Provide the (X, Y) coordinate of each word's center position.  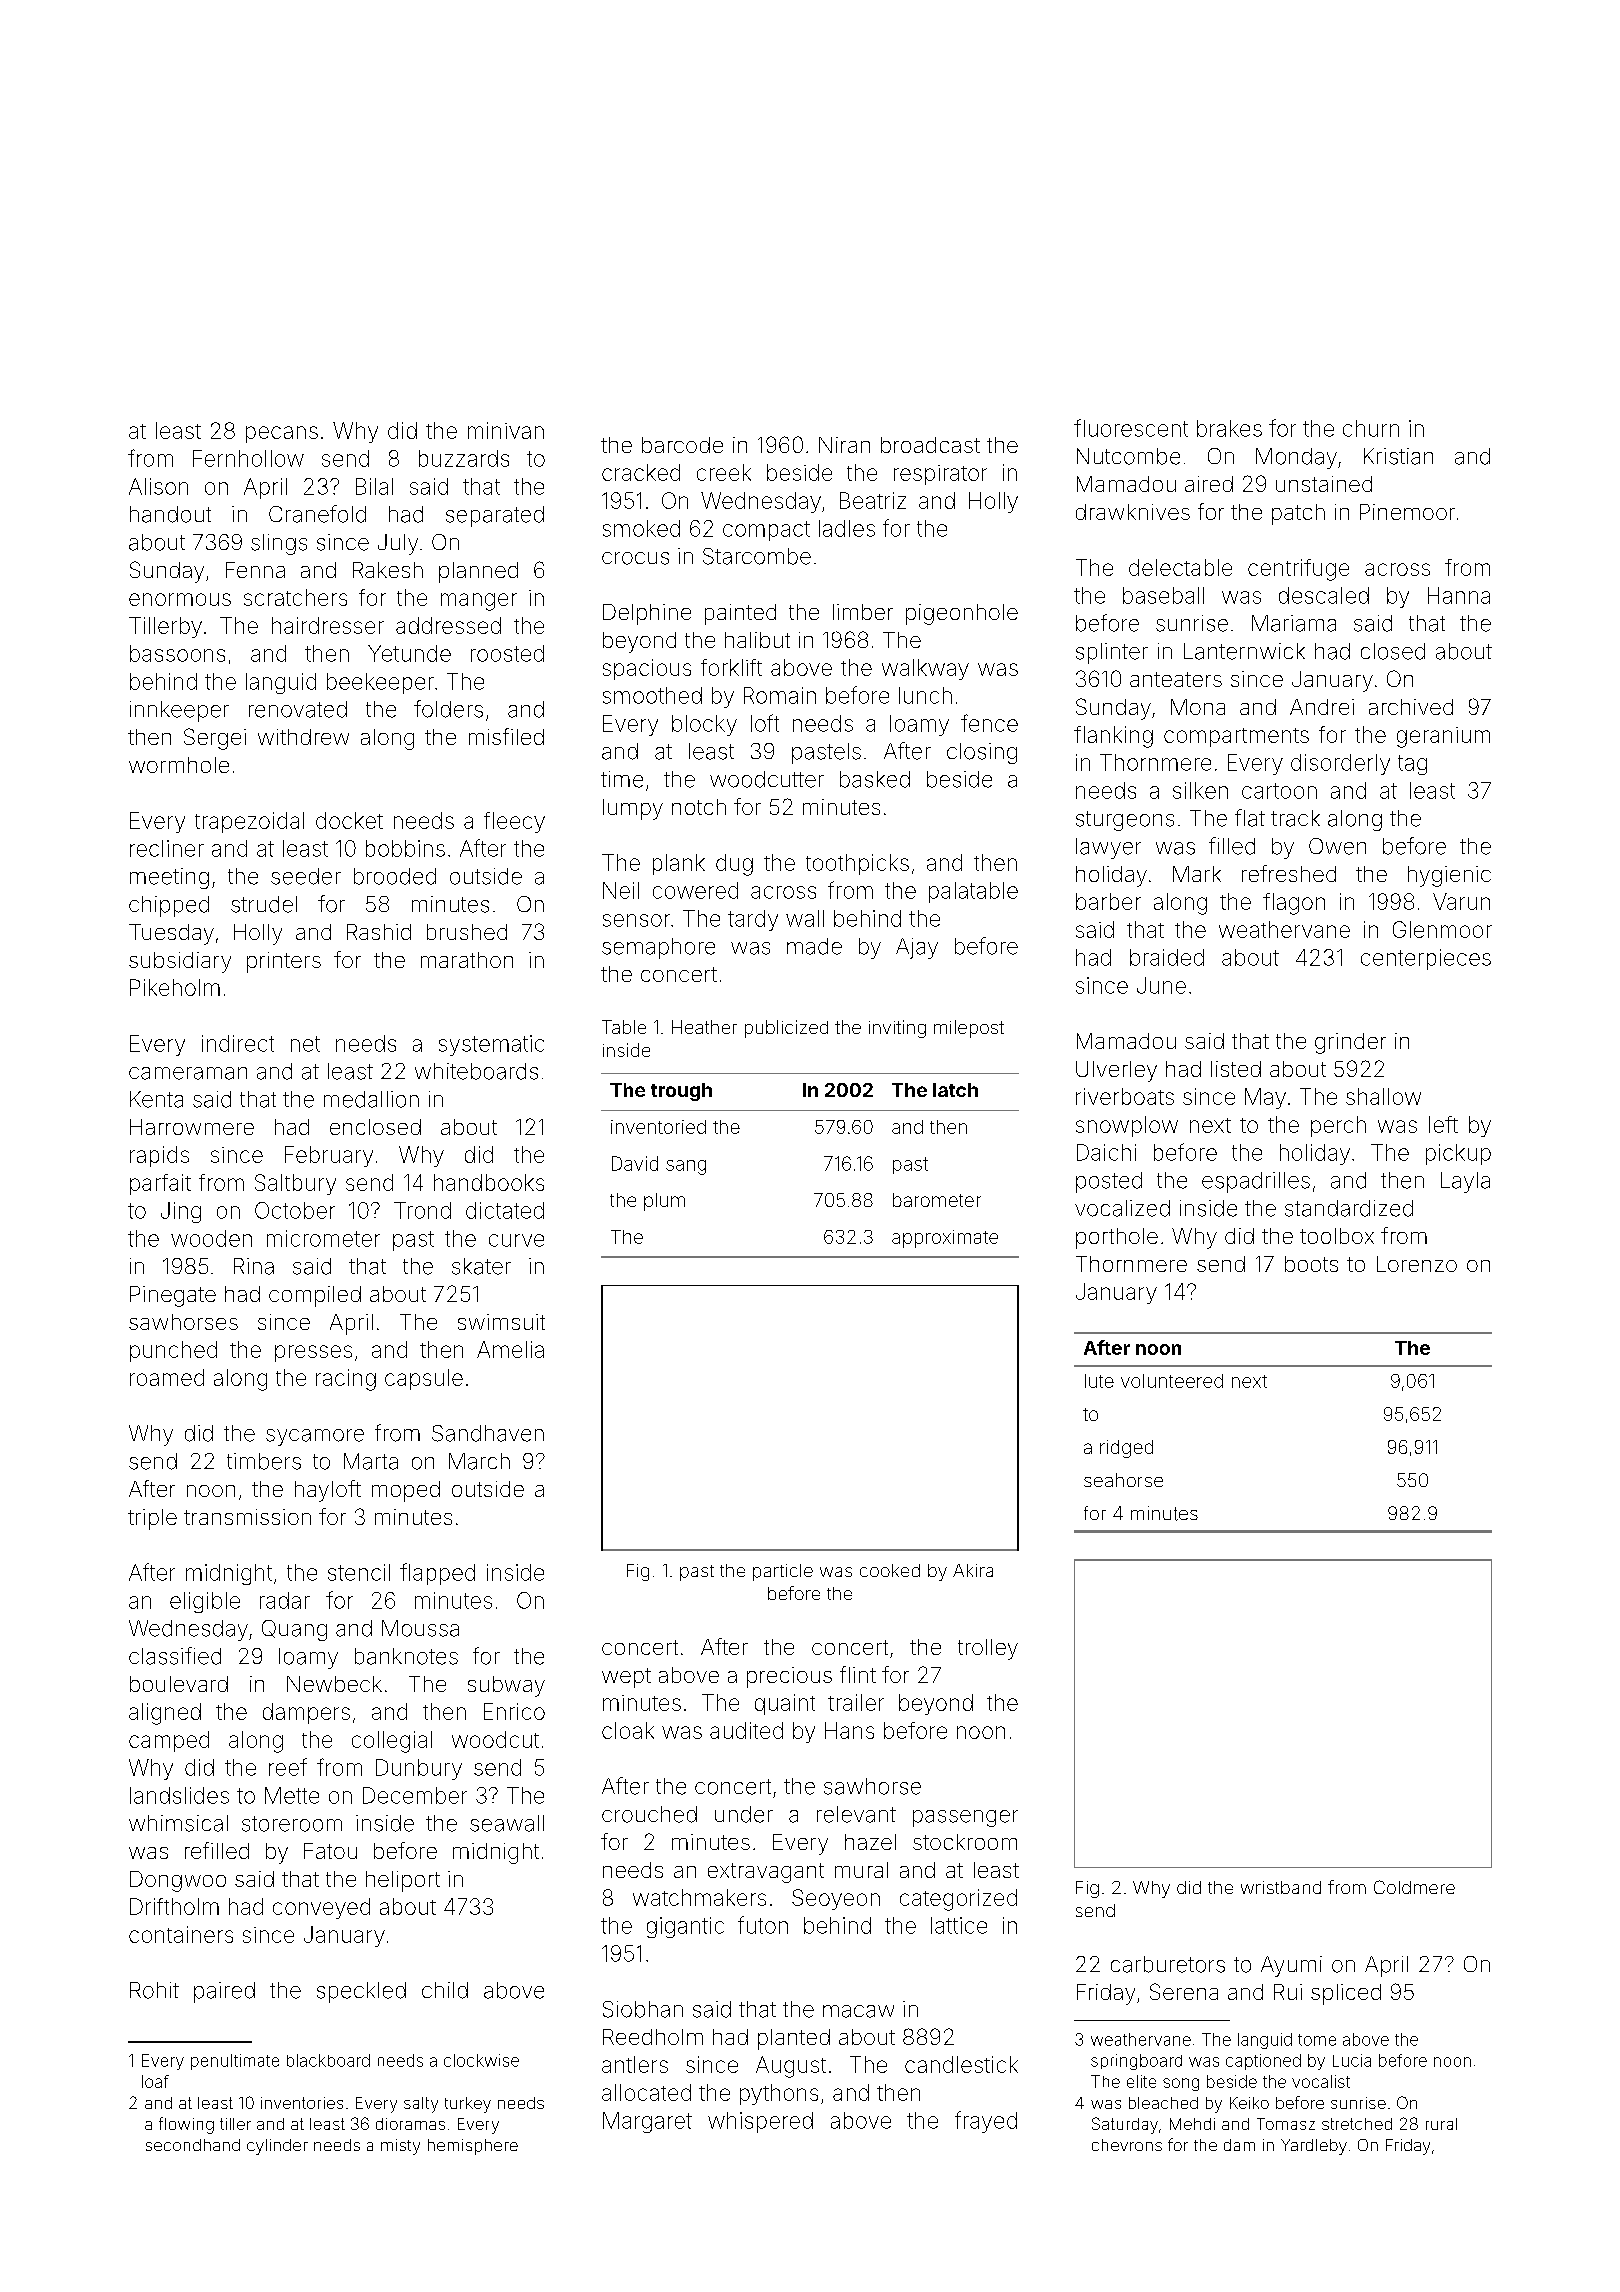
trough (681, 1092)
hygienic (1449, 876)
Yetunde (409, 653)
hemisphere (473, 2147)
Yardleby (1314, 2147)
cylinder (277, 2147)
